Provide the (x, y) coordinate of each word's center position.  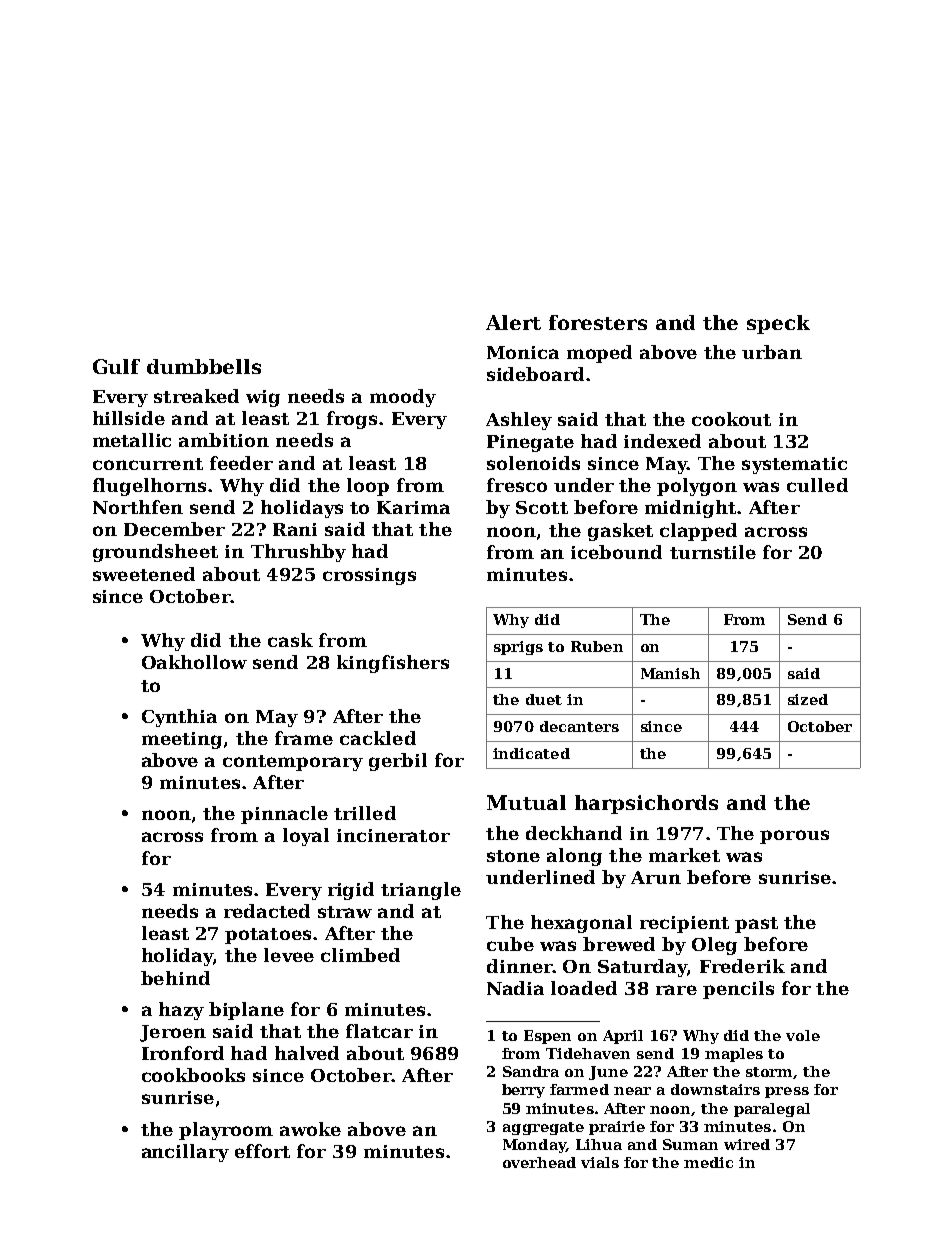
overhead (539, 1162)
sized (808, 699)
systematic (794, 465)
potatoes (268, 936)
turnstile (713, 552)
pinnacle (284, 815)
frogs (352, 420)
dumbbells (204, 366)
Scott (542, 507)
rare (676, 990)
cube (510, 944)
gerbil (398, 762)
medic (708, 1162)
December (174, 529)
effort (262, 1151)
